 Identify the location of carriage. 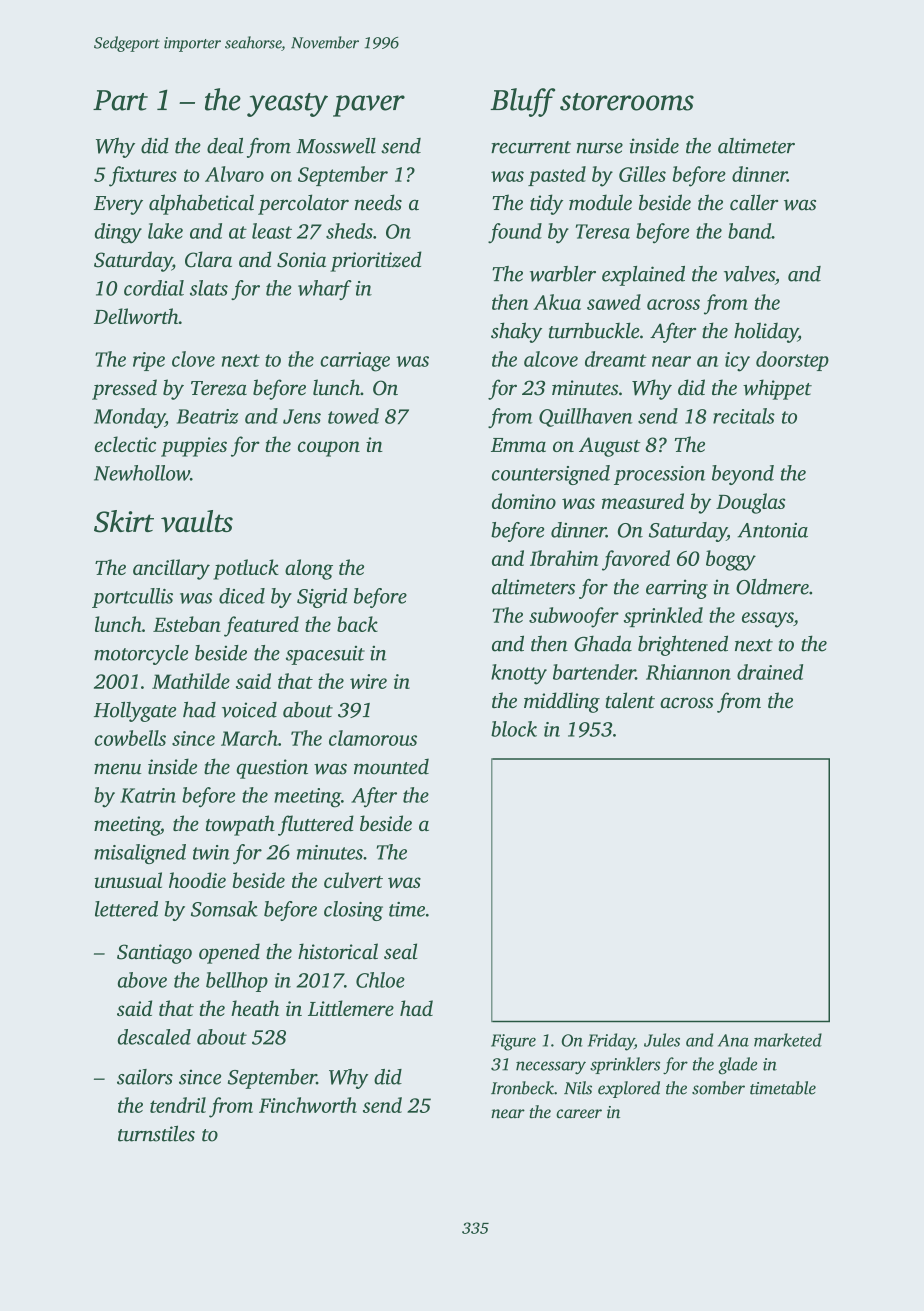
(355, 362).
